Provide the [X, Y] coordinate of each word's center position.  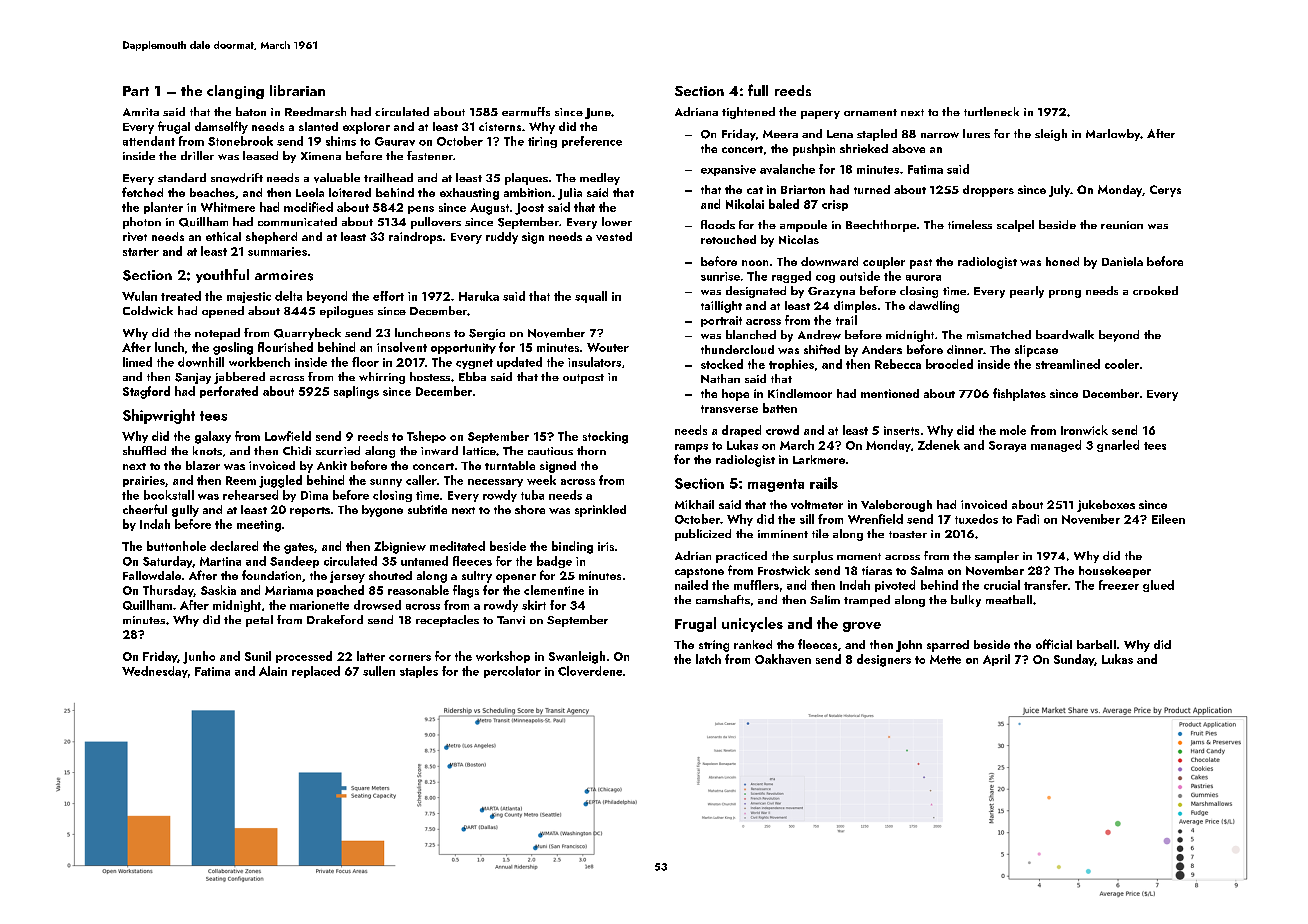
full [758, 90]
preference [592, 142]
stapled [877, 135]
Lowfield [288, 436]
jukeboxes [1106, 506]
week [541, 480]
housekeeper [1115, 572]
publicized [703, 535]
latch [708, 659]
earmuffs [526, 111]
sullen [379, 671]
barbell [1096, 644]
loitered [350, 192]
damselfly [221, 127]
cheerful [145, 509]
